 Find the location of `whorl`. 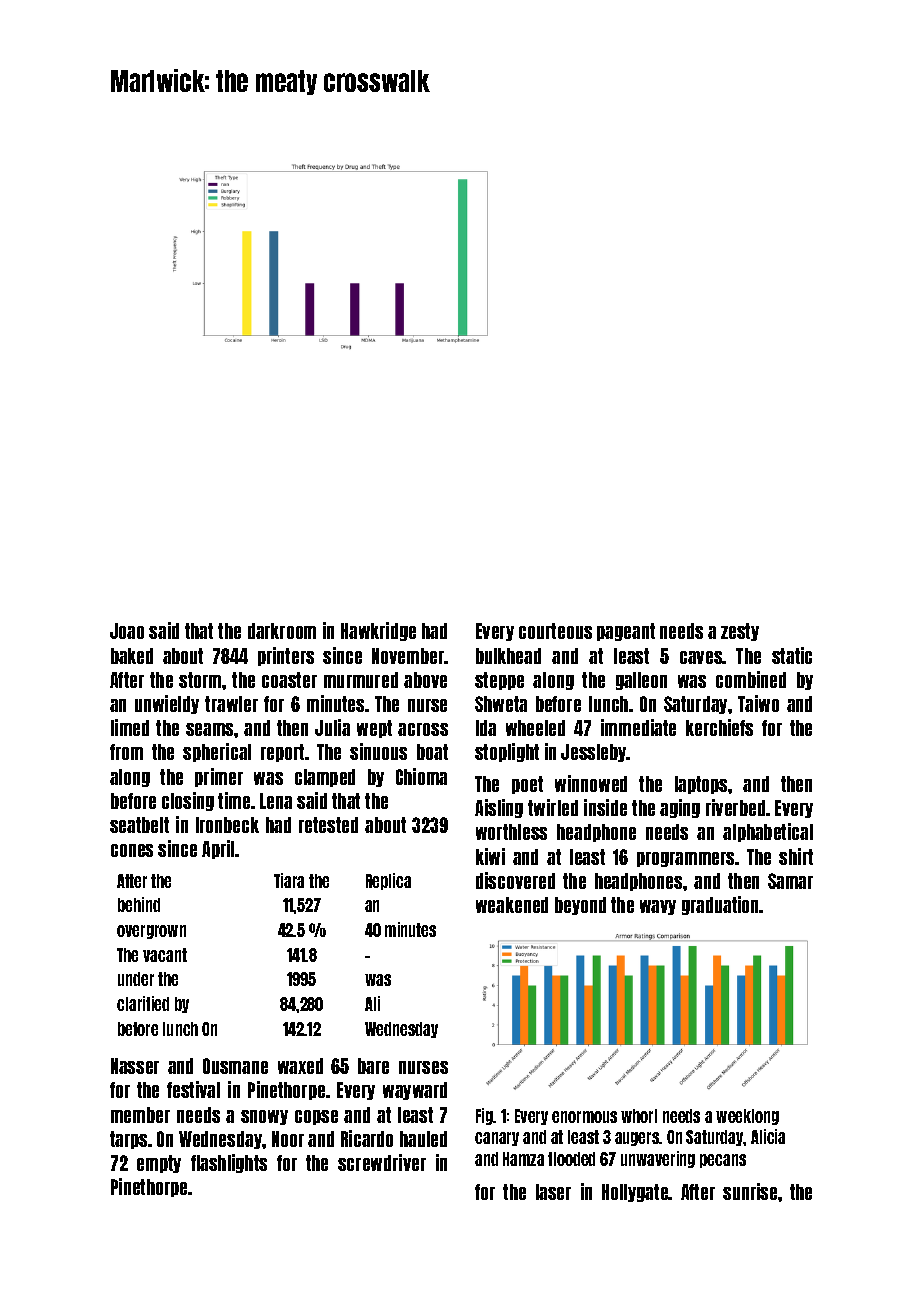

whorl is located at coordinates (639, 1116).
